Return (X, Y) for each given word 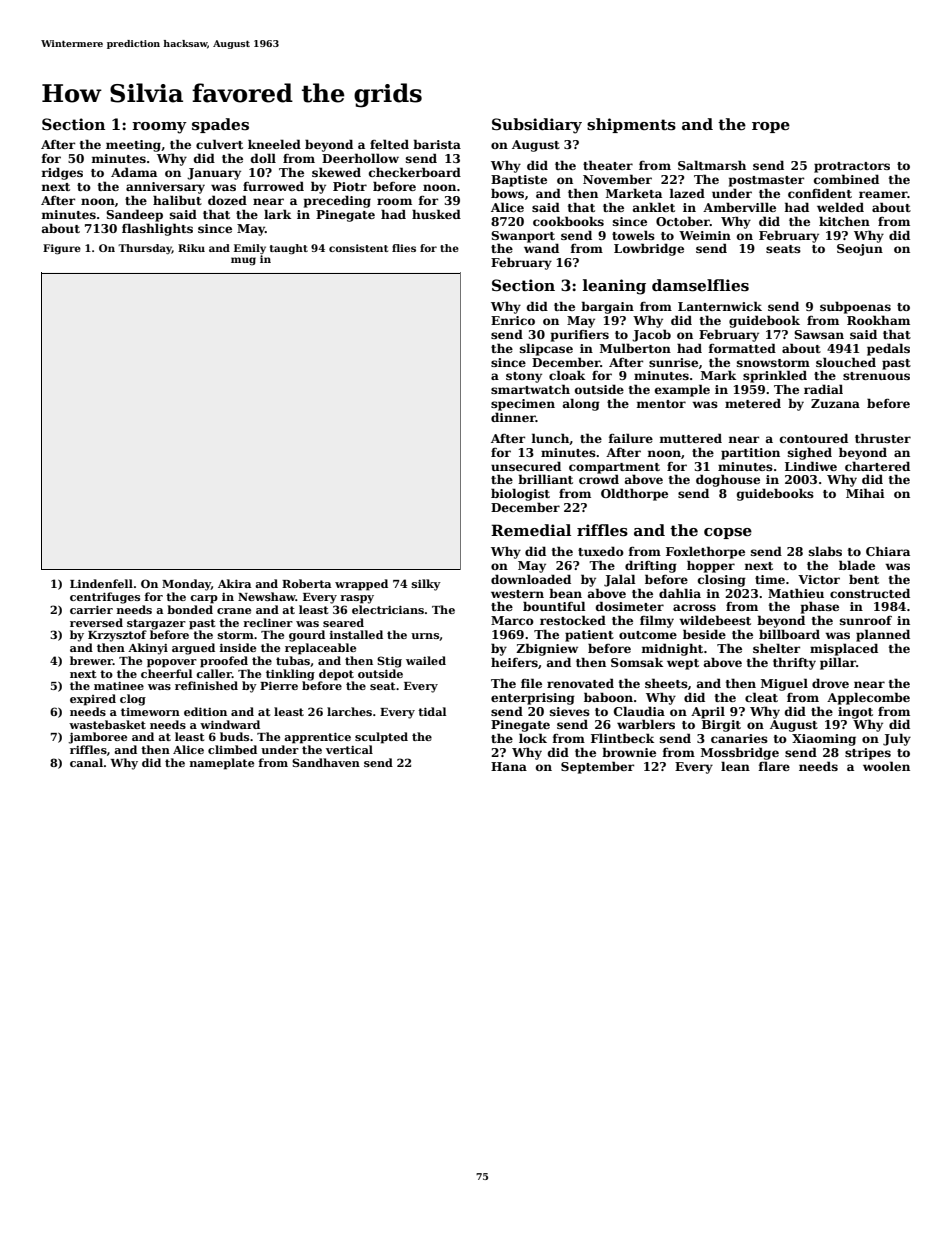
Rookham (878, 320)
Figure (62, 249)
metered (753, 403)
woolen (886, 766)
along (581, 404)
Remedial (531, 530)
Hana (509, 766)
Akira (234, 583)
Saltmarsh (712, 165)
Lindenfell (101, 583)
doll (263, 158)
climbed (232, 749)
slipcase (546, 349)
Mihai (865, 493)
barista (437, 144)
